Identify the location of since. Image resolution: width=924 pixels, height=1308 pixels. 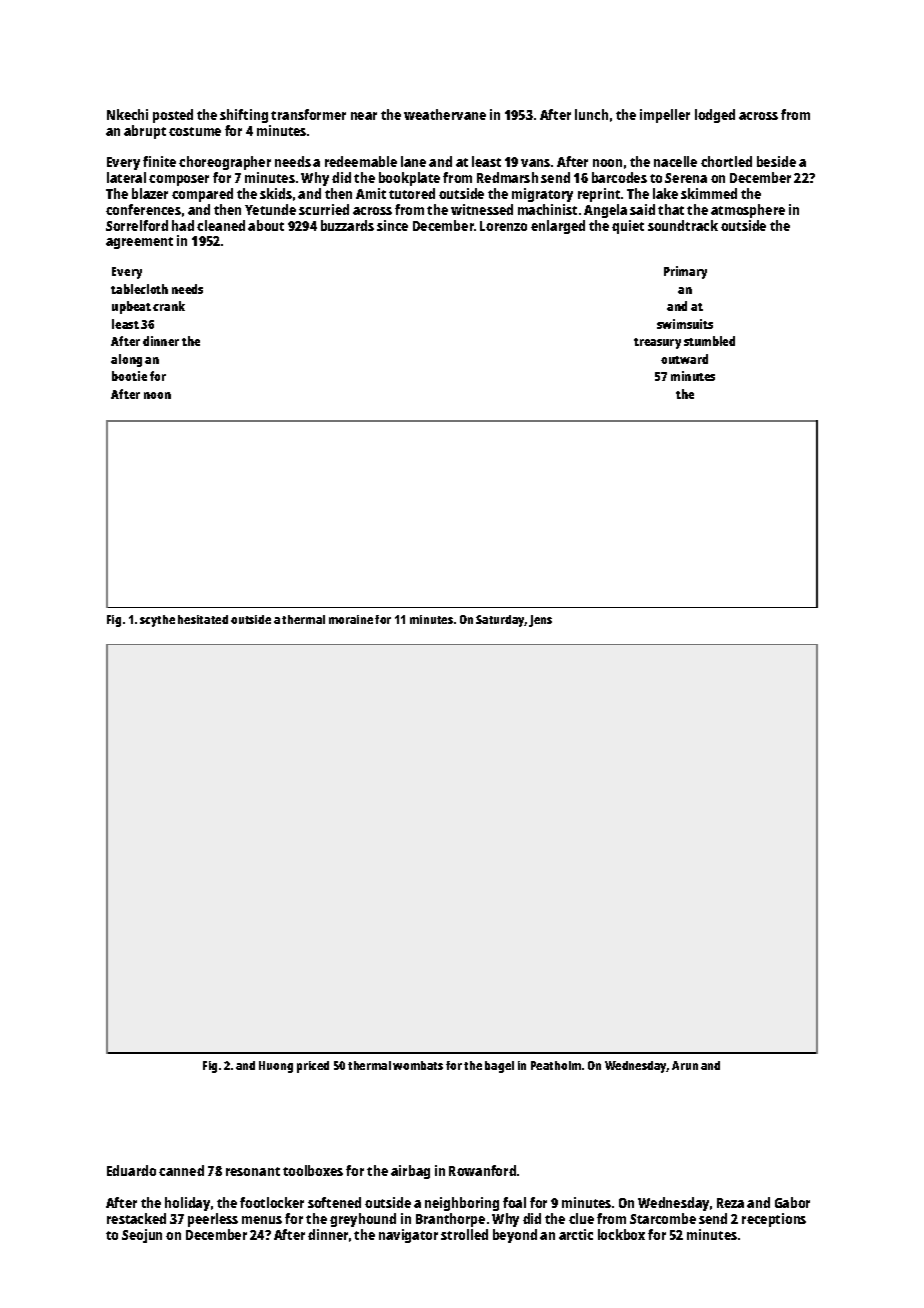
(392, 225).
